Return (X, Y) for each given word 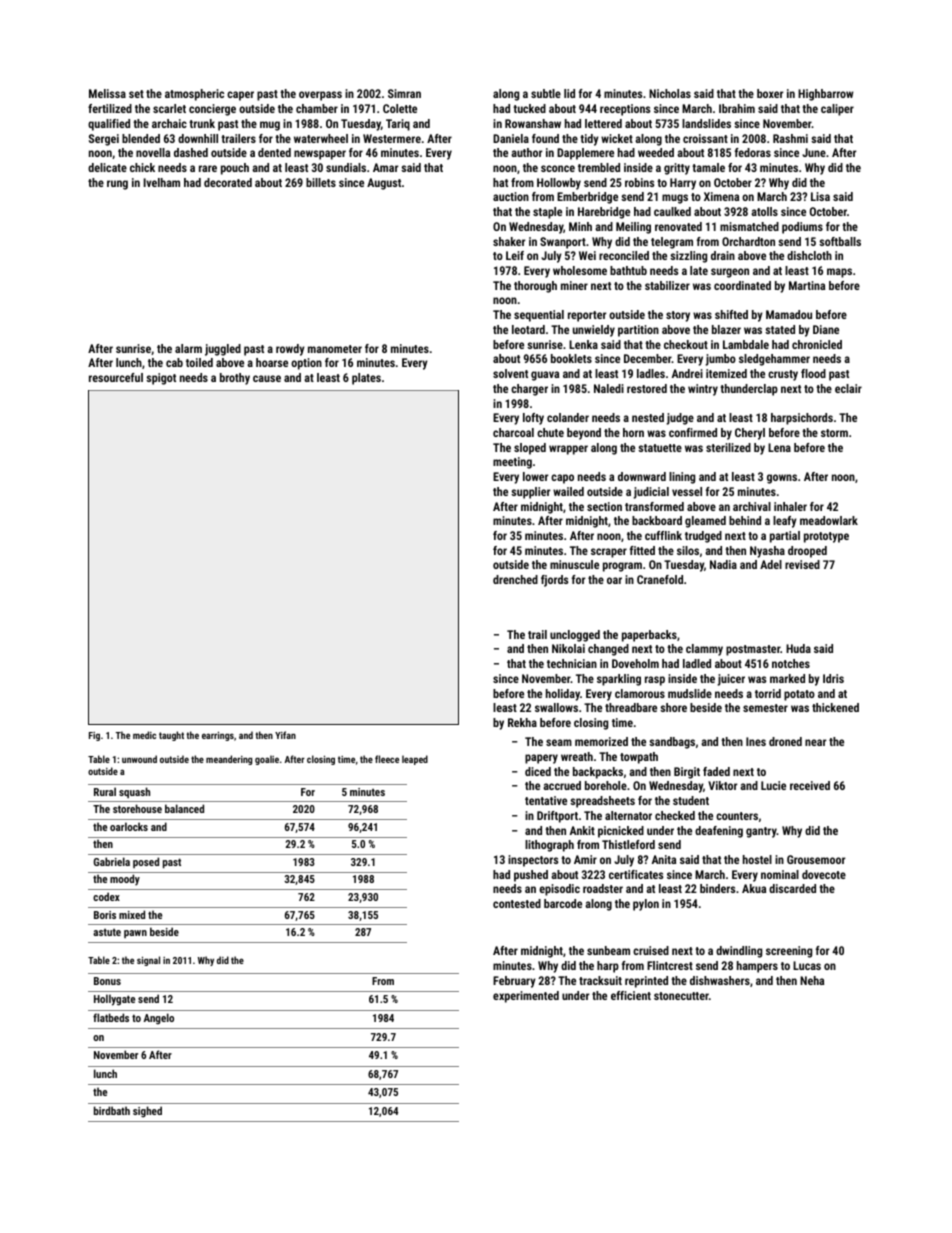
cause (267, 378)
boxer (770, 93)
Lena (779, 447)
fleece (387, 759)
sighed (147, 1112)
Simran (404, 93)
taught (171, 736)
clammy (704, 650)
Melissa (107, 93)
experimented (526, 997)
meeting (512, 463)
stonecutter (681, 996)
